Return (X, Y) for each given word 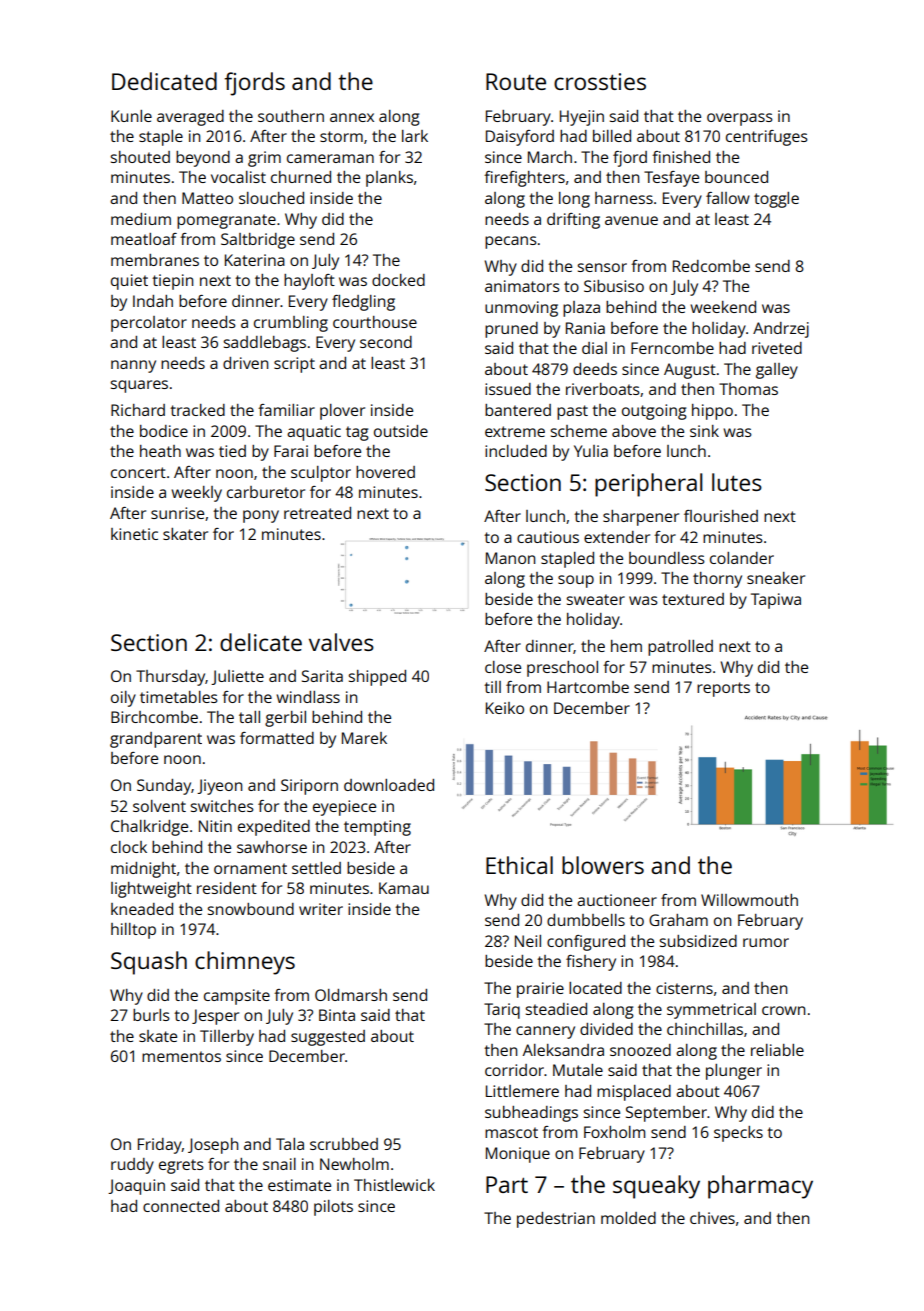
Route (516, 81)
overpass (740, 119)
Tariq (502, 1011)
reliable (777, 1050)
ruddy (132, 1166)
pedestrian (556, 1220)
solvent (159, 806)
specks (738, 1134)
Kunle (131, 116)
